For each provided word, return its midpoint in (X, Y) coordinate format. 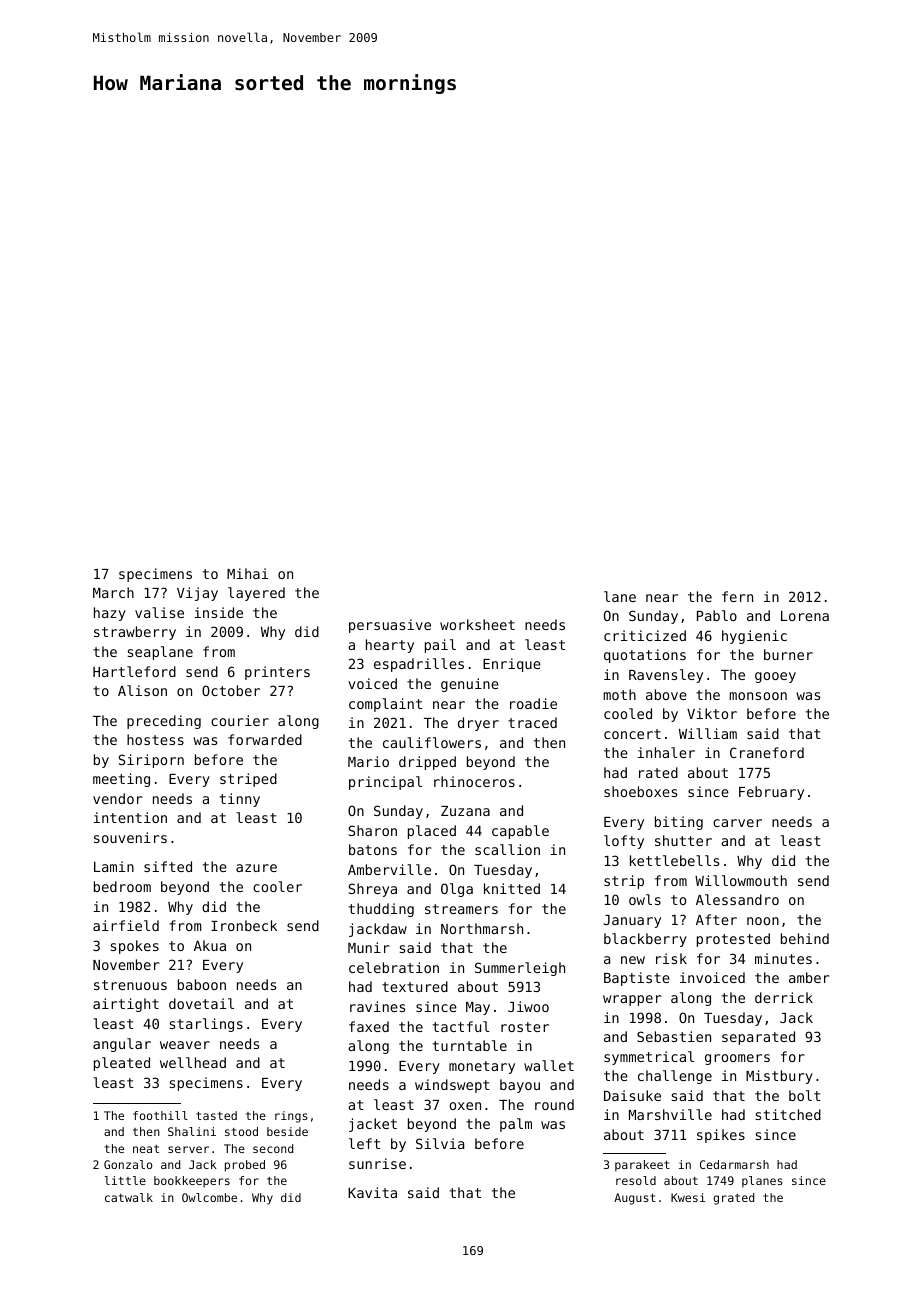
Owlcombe (209, 1197)
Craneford (767, 752)
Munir (369, 947)
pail (440, 646)
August (635, 1199)
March (113, 592)
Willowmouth (741, 880)
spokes (135, 947)
